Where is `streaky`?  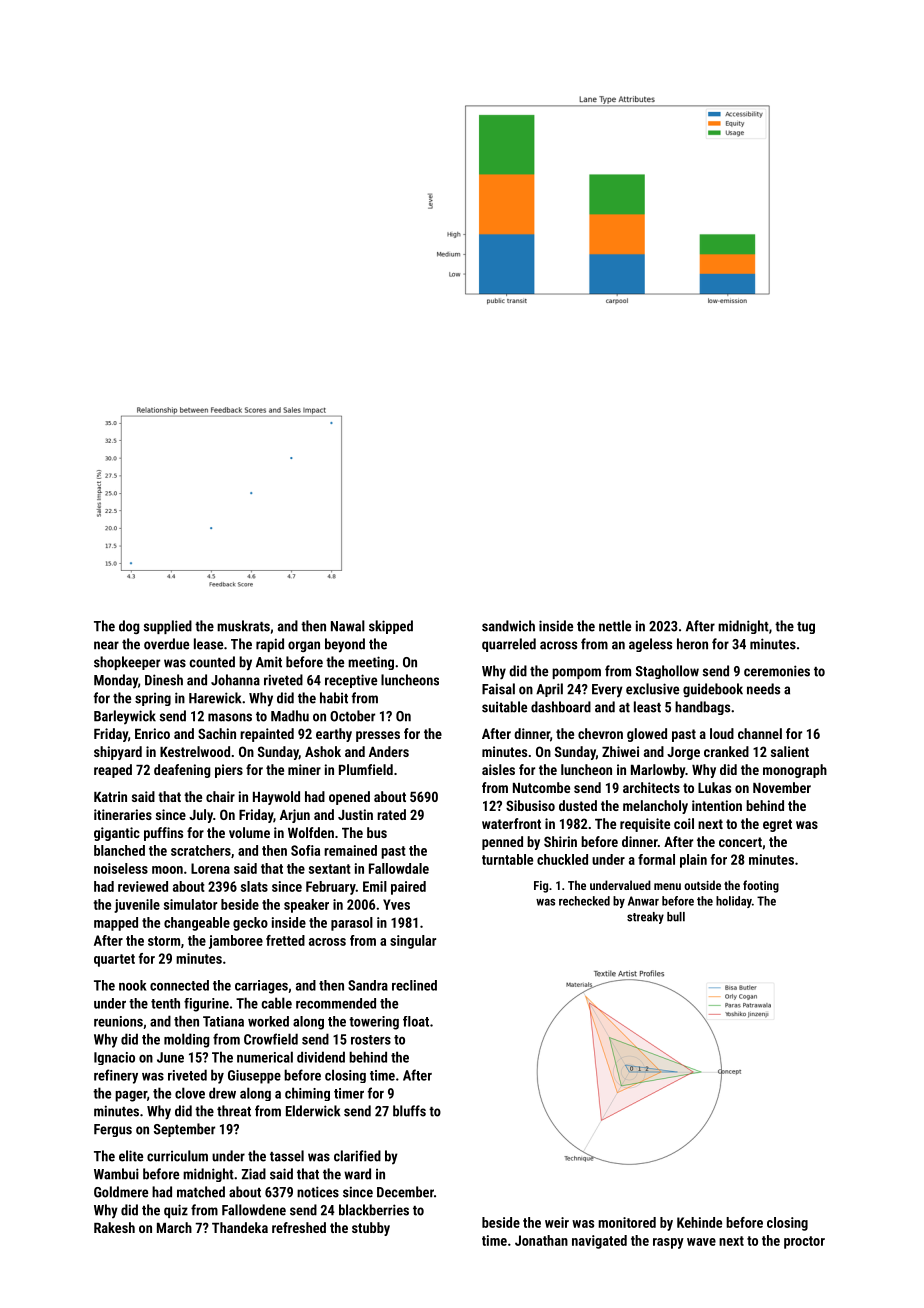 streaky is located at coordinates (645, 918).
